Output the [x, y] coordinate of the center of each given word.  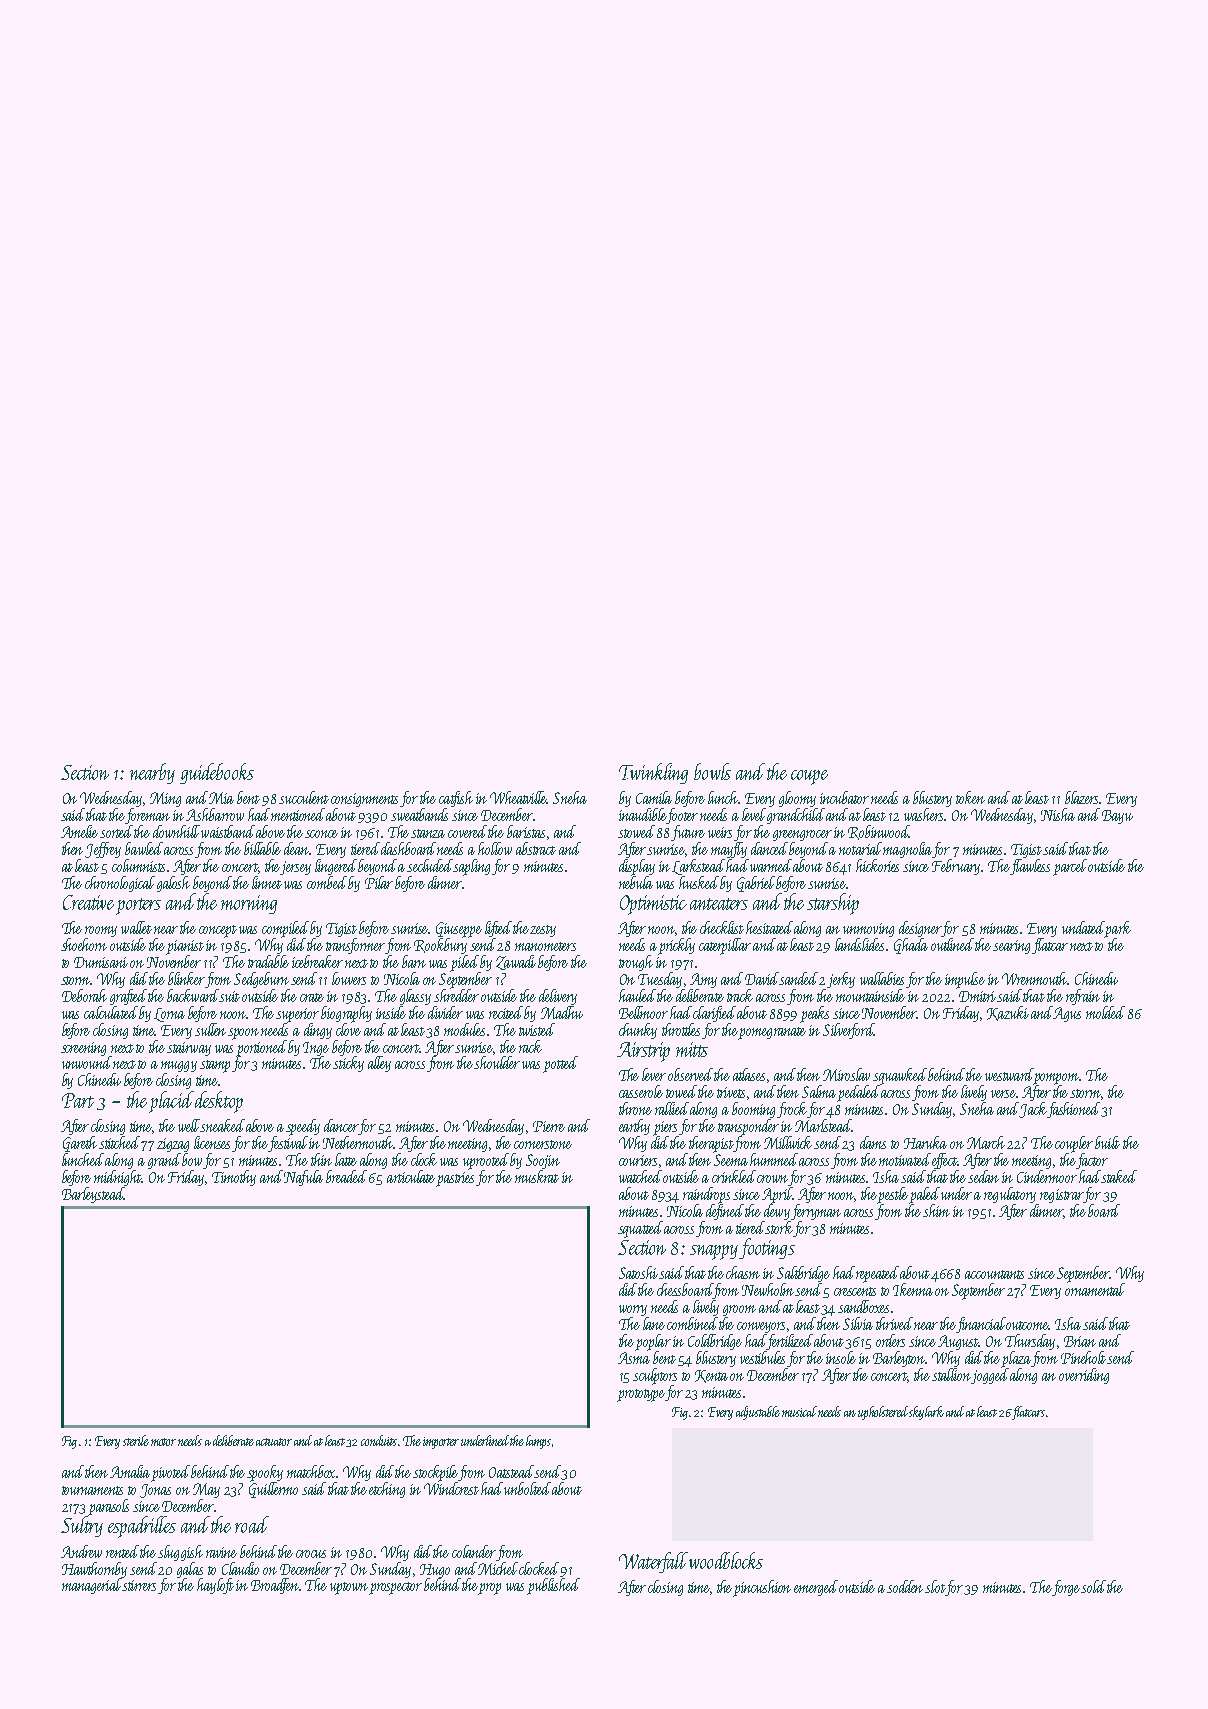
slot [935, 1586]
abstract [536, 848]
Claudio [240, 1568]
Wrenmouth [1034, 978]
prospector [395, 1588]
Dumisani [101, 962]
